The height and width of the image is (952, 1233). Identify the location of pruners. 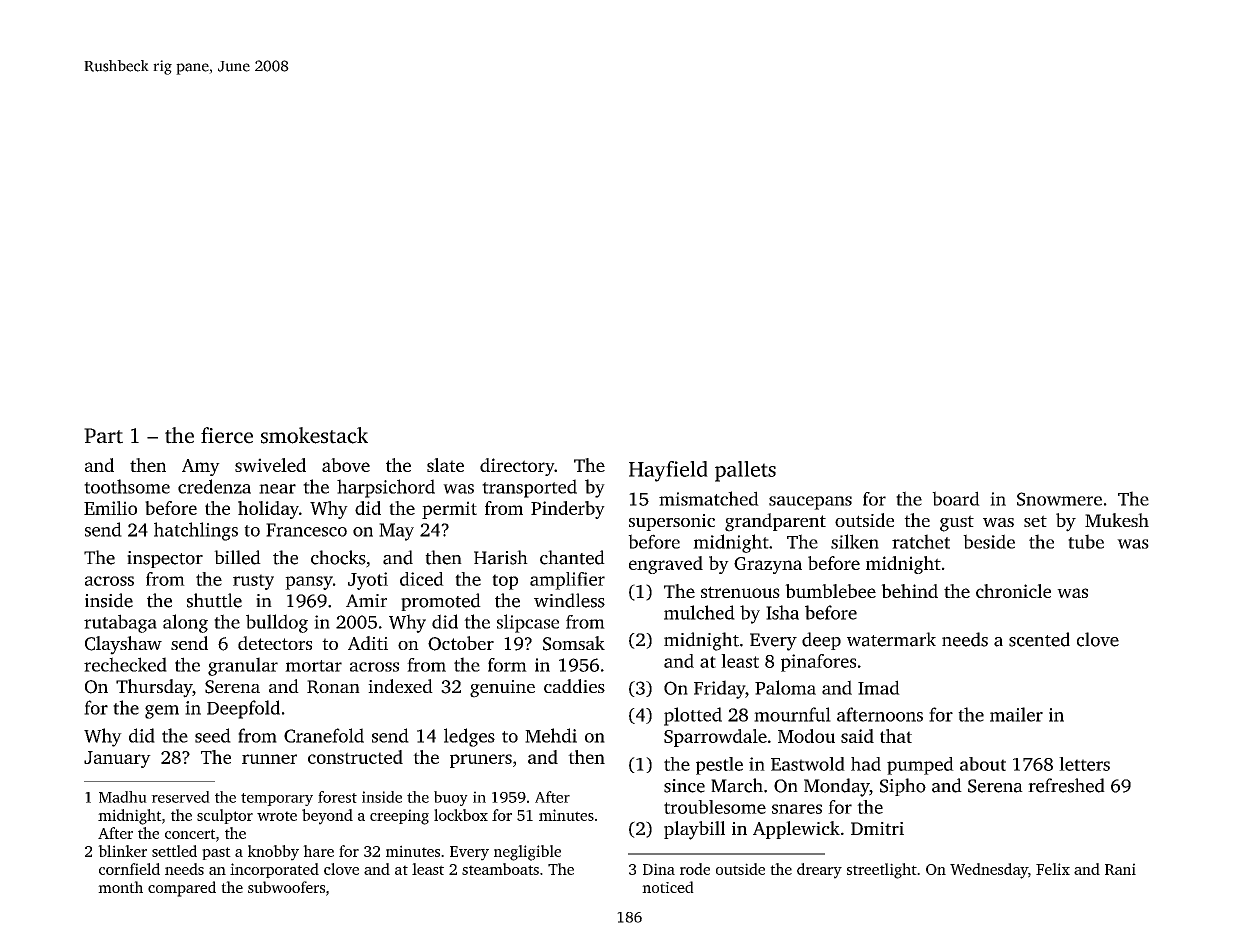
(481, 761).
